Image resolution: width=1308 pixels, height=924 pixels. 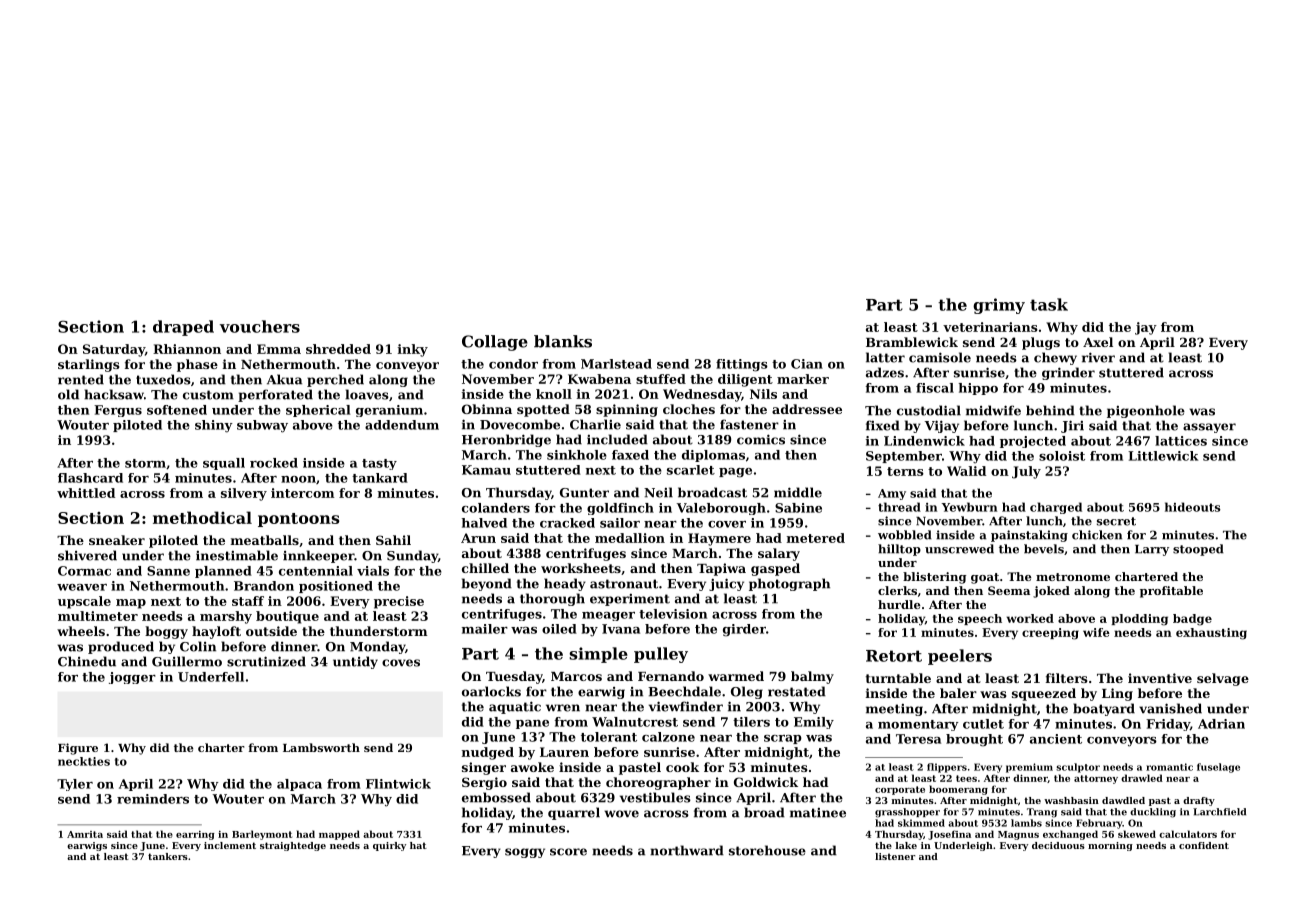 I want to click on Heronbridge, so click(x=506, y=440).
